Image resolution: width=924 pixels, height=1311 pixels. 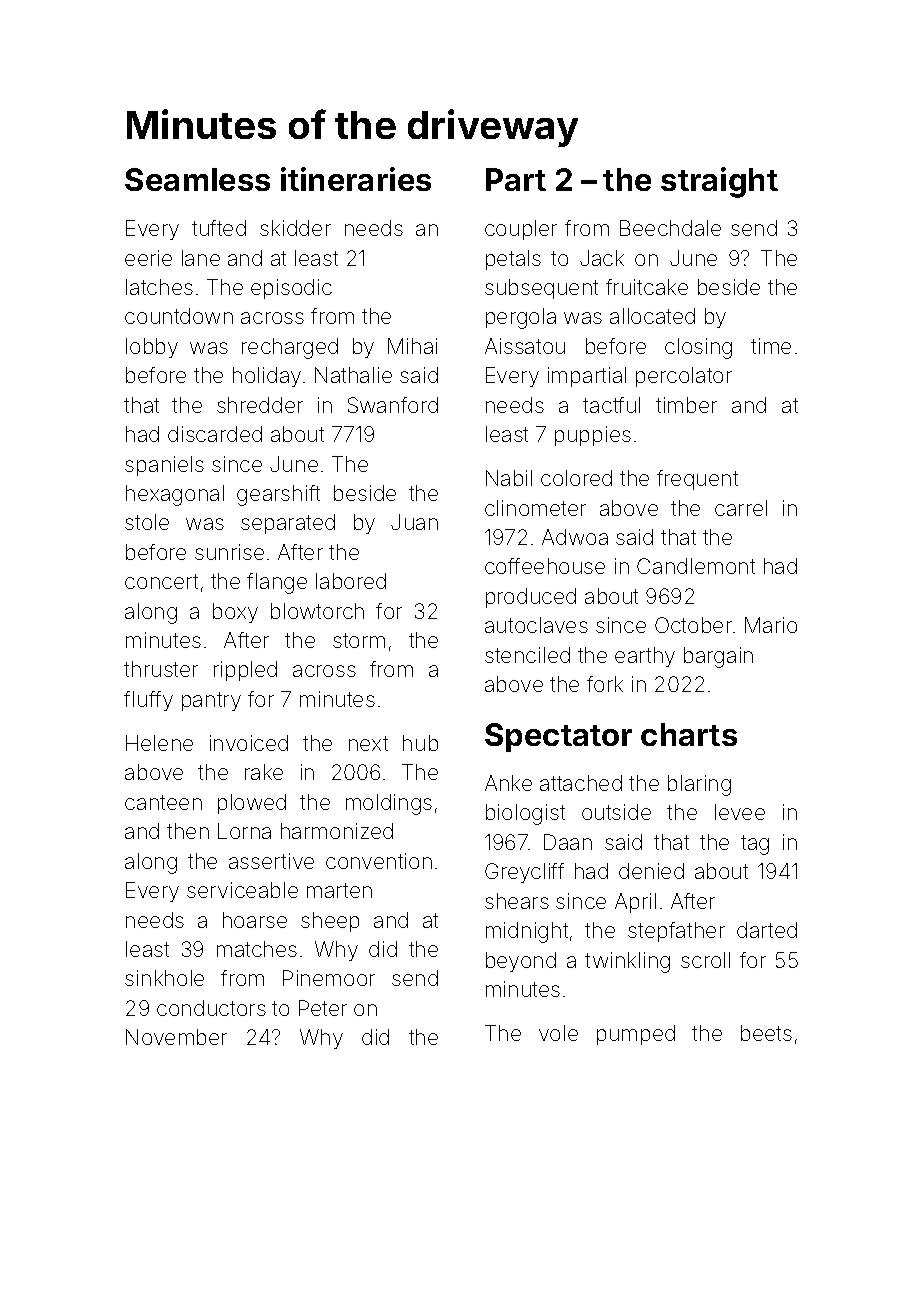 What do you see at coordinates (686, 405) in the image?
I see `timber` at bounding box center [686, 405].
